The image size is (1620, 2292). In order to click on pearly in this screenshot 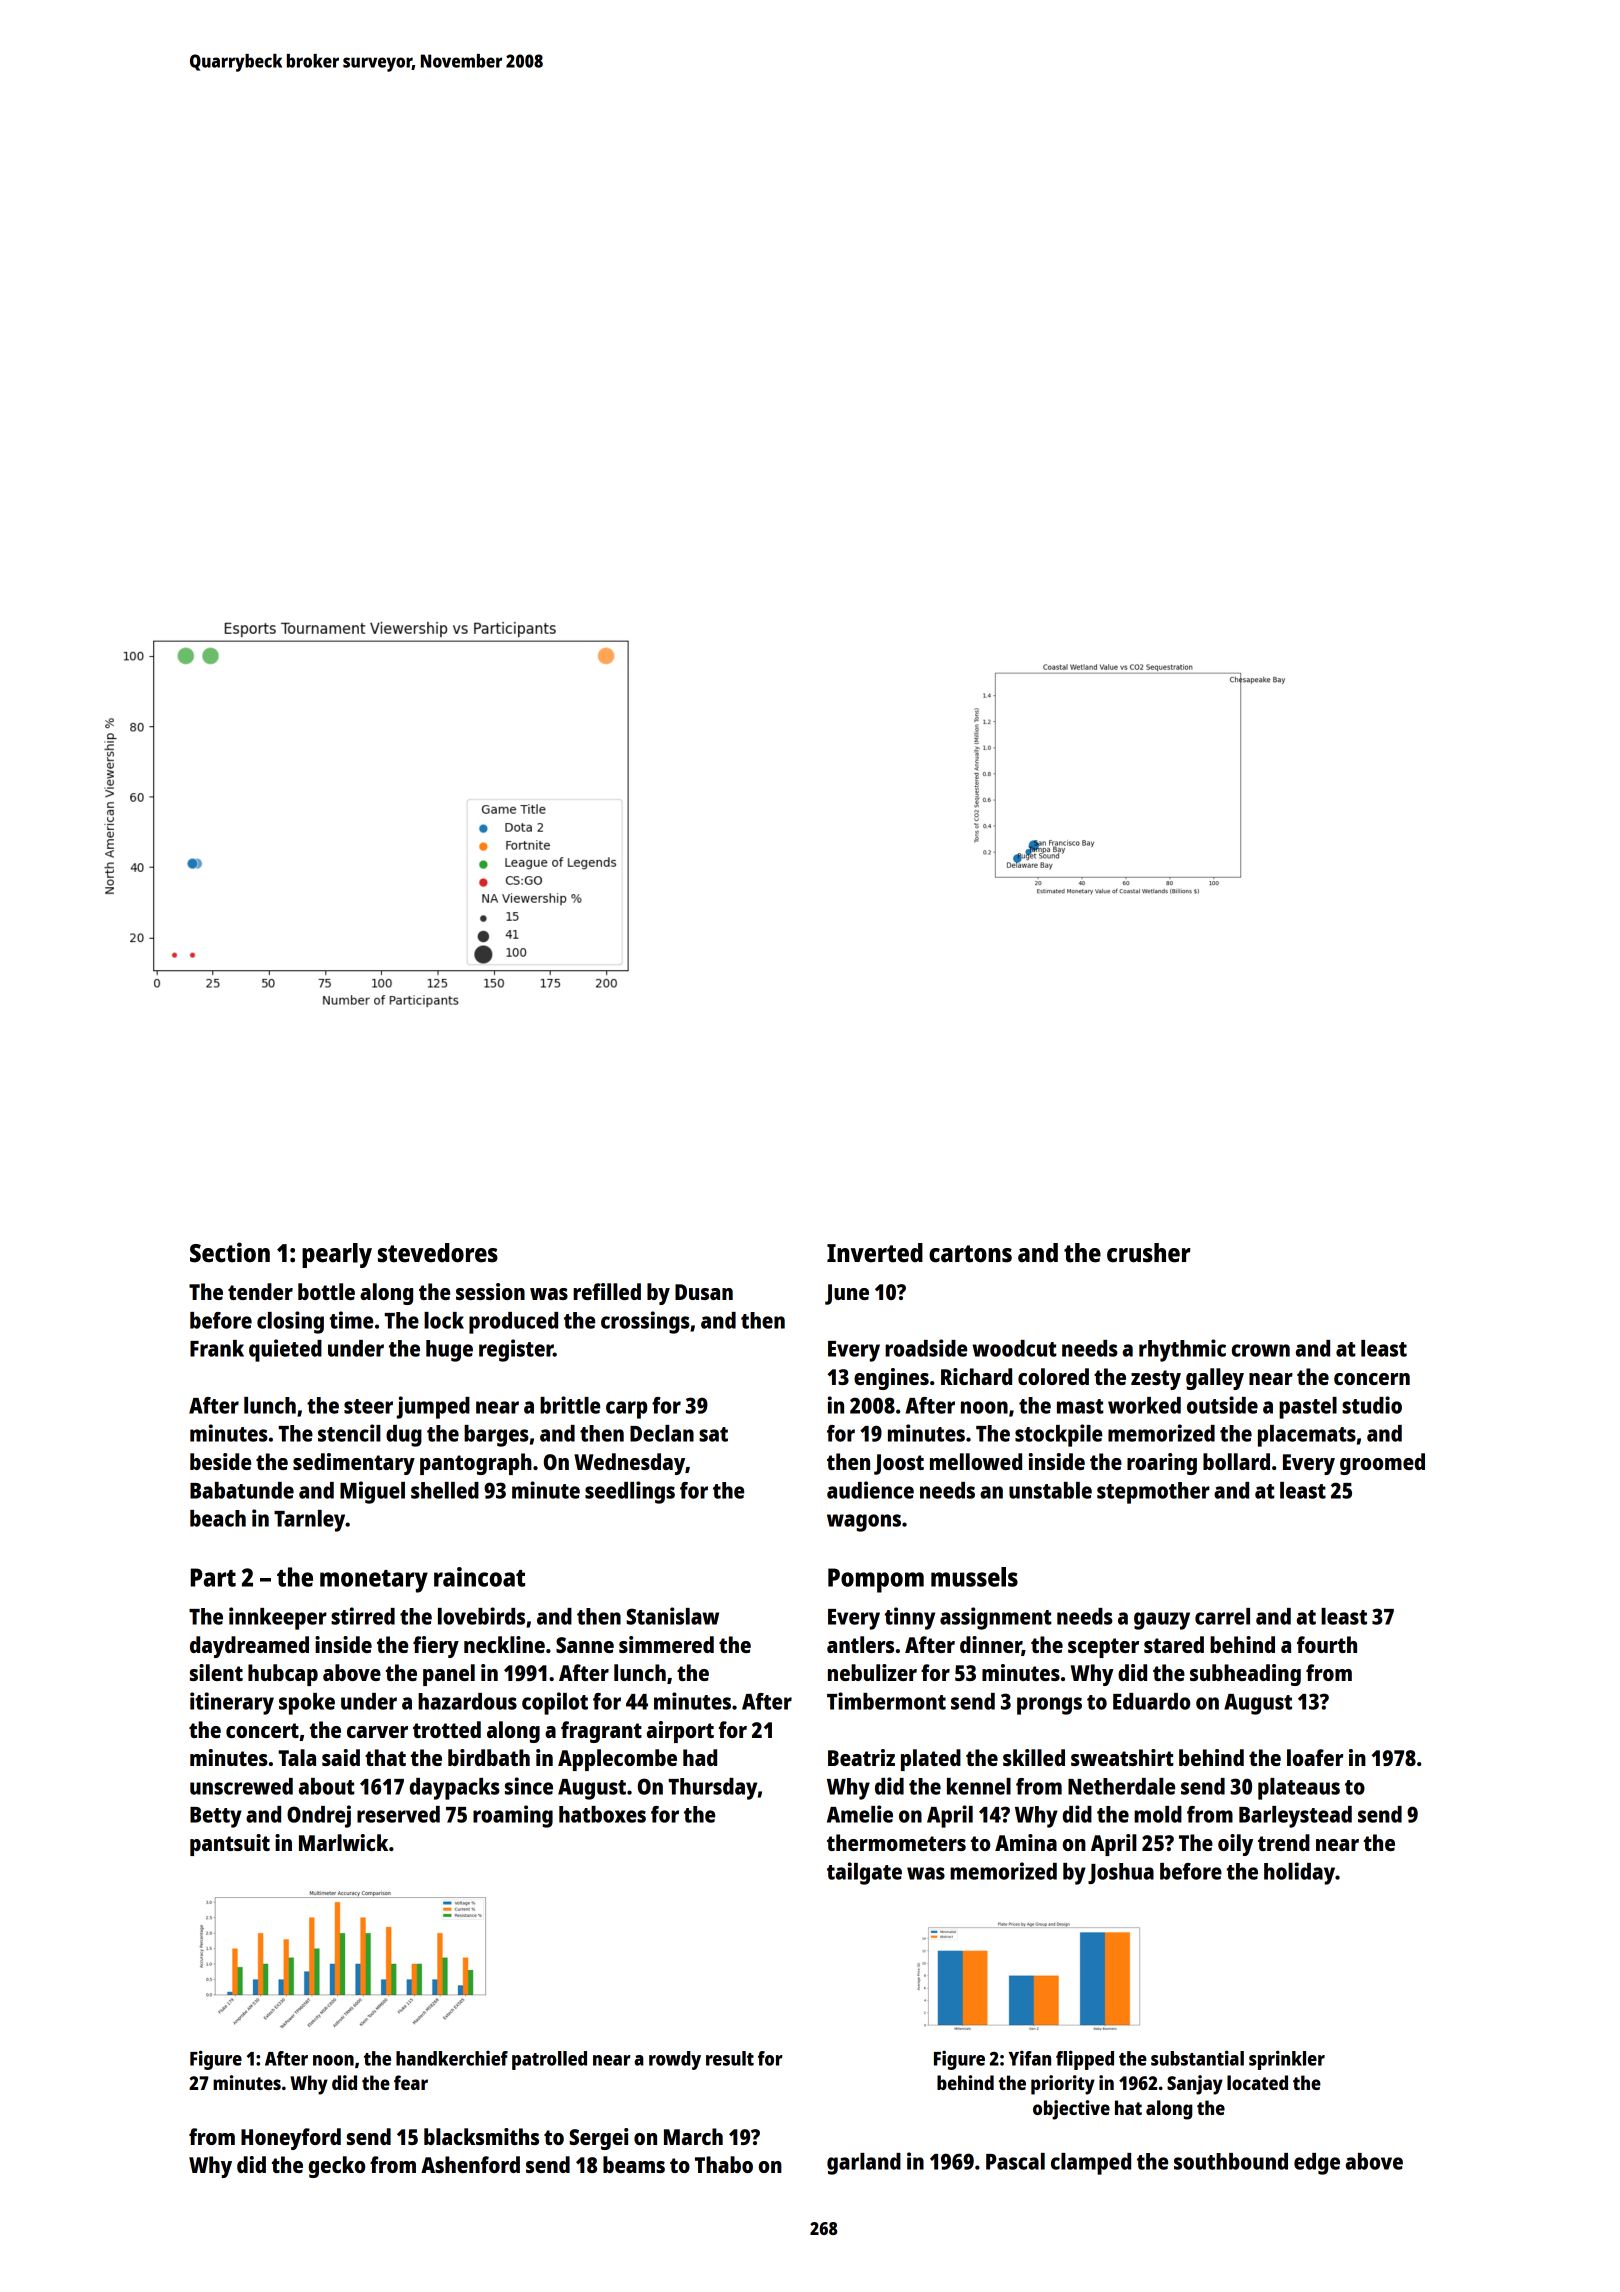, I will do `click(337, 1255)`.
